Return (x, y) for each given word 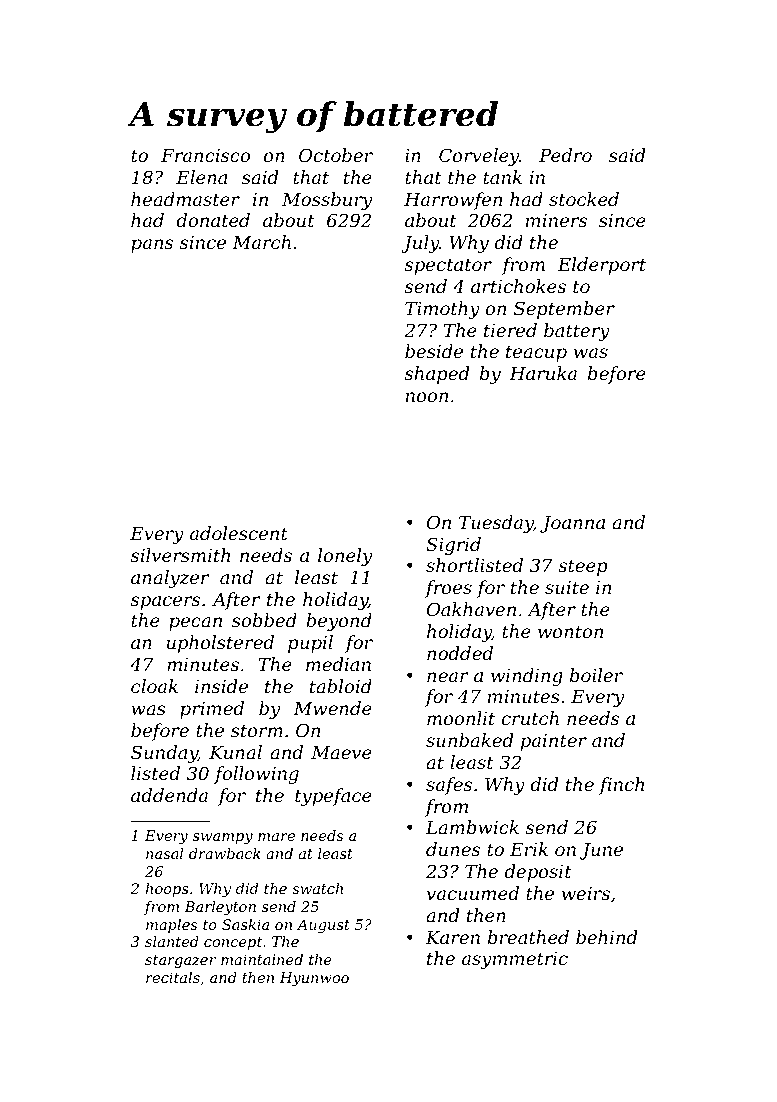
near (448, 677)
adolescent (239, 533)
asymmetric (515, 960)
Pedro (565, 155)
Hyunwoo (314, 979)
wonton (571, 631)
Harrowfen (453, 201)
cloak (154, 686)
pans (152, 246)
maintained (262, 959)
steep (583, 567)
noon (427, 397)
